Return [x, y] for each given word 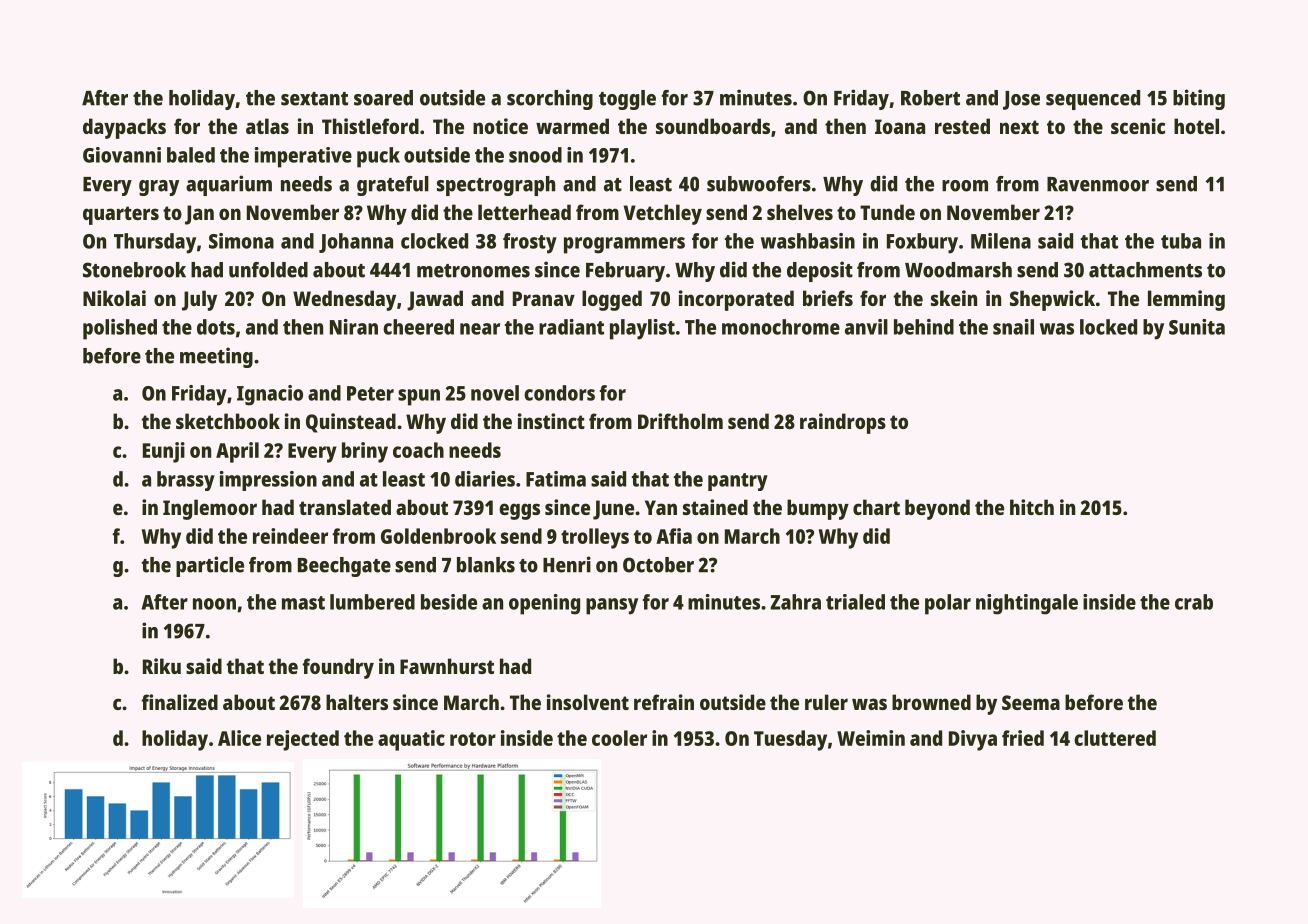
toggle [627, 100]
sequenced [1093, 100]
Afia [674, 536]
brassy [186, 481]
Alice [239, 738]
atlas [267, 126]
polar [948, 604]
